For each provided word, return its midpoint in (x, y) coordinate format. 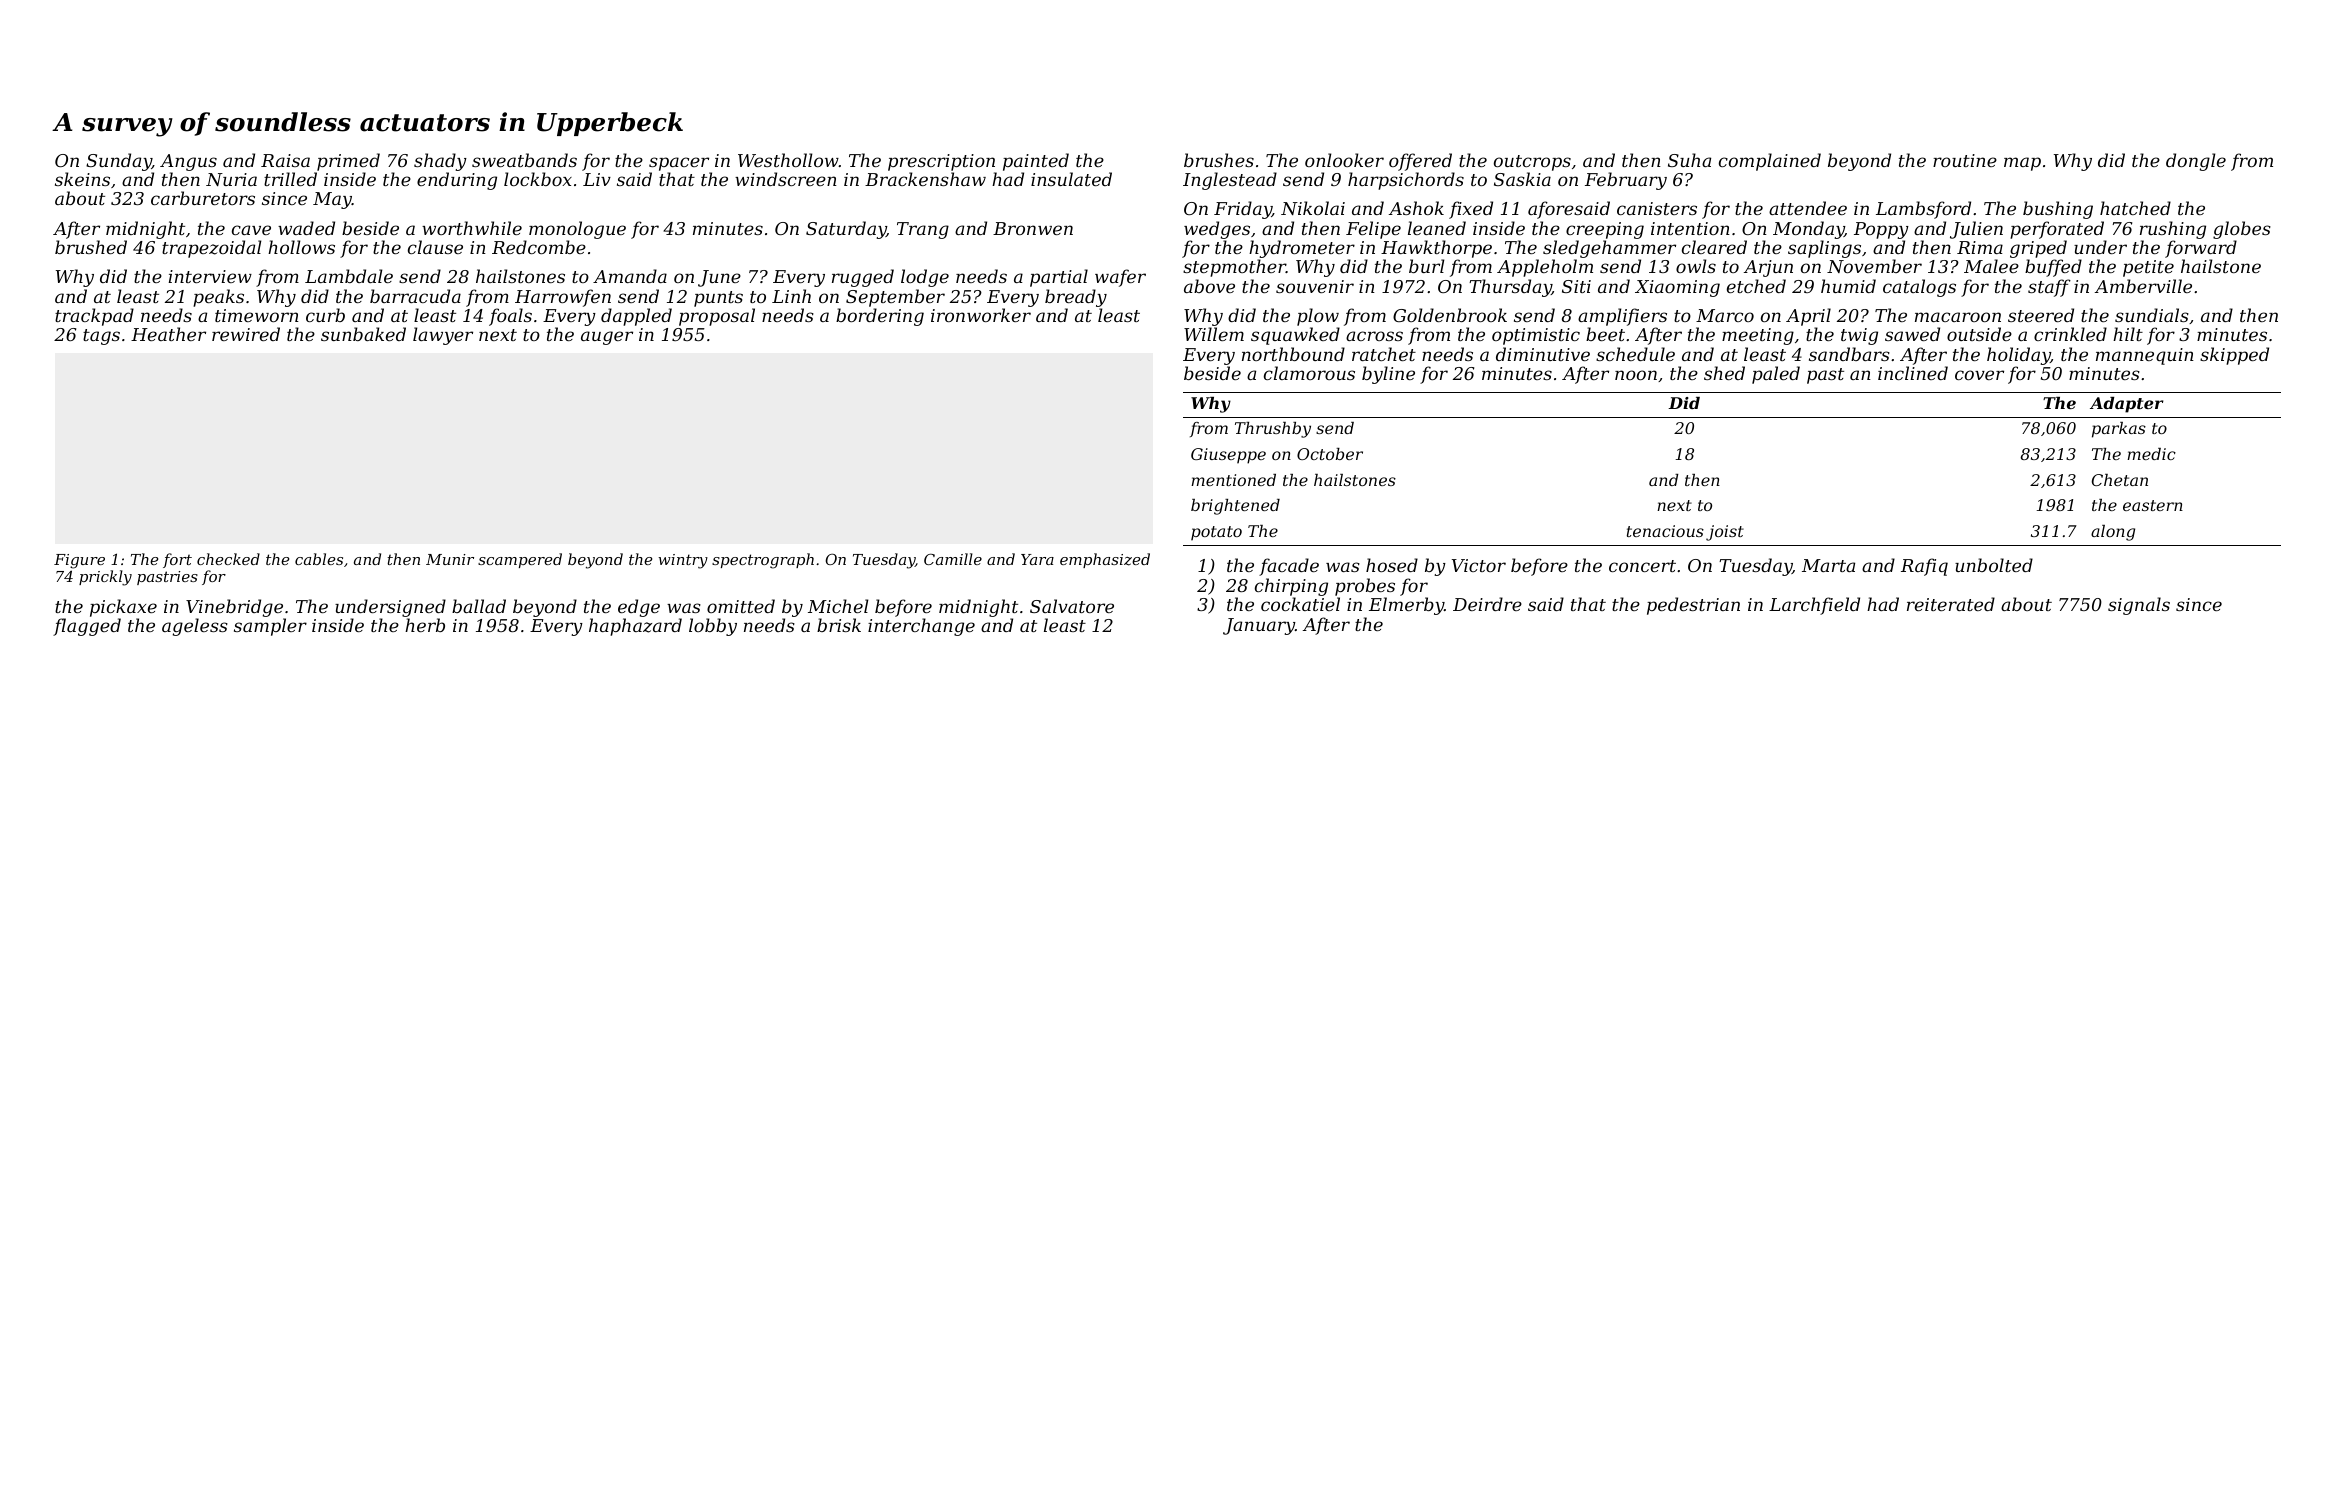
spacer (679, 164)
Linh (791, 296)
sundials (2152, 315)
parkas (2119, 430)
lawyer (443, 336)
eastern (2153, 505)
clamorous (1309, 373)
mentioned (1233, 480)
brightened (1235, 507)
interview (210, 276)
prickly (105, 578)
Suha (1689, 160)
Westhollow (788, 160)
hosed (1392, 565)
